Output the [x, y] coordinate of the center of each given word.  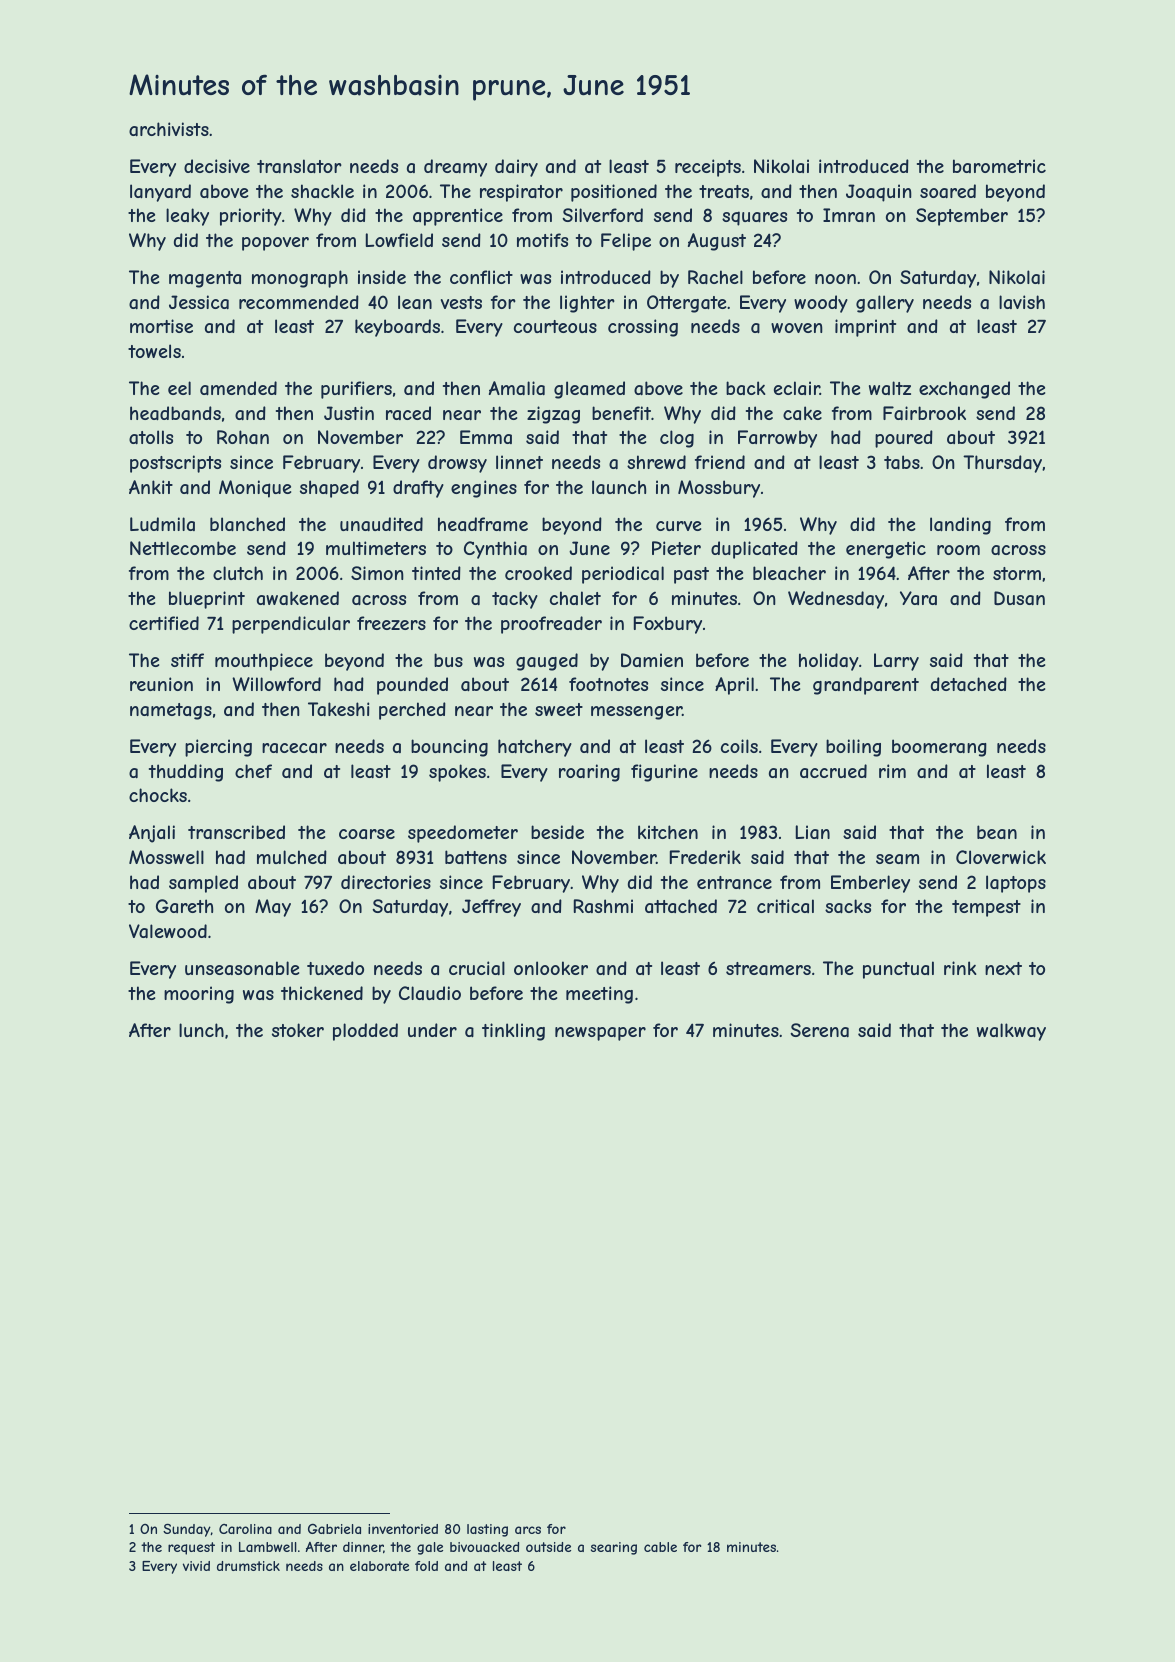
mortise [161, 326]
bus [448, 660]
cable [660, 1547]
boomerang [939, 748]
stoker [298, 1030]
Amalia [517, 388]
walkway [1011, 1032]
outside [548, 1547]
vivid [196, 1566]
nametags [171, 711]
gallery [885, 304]
